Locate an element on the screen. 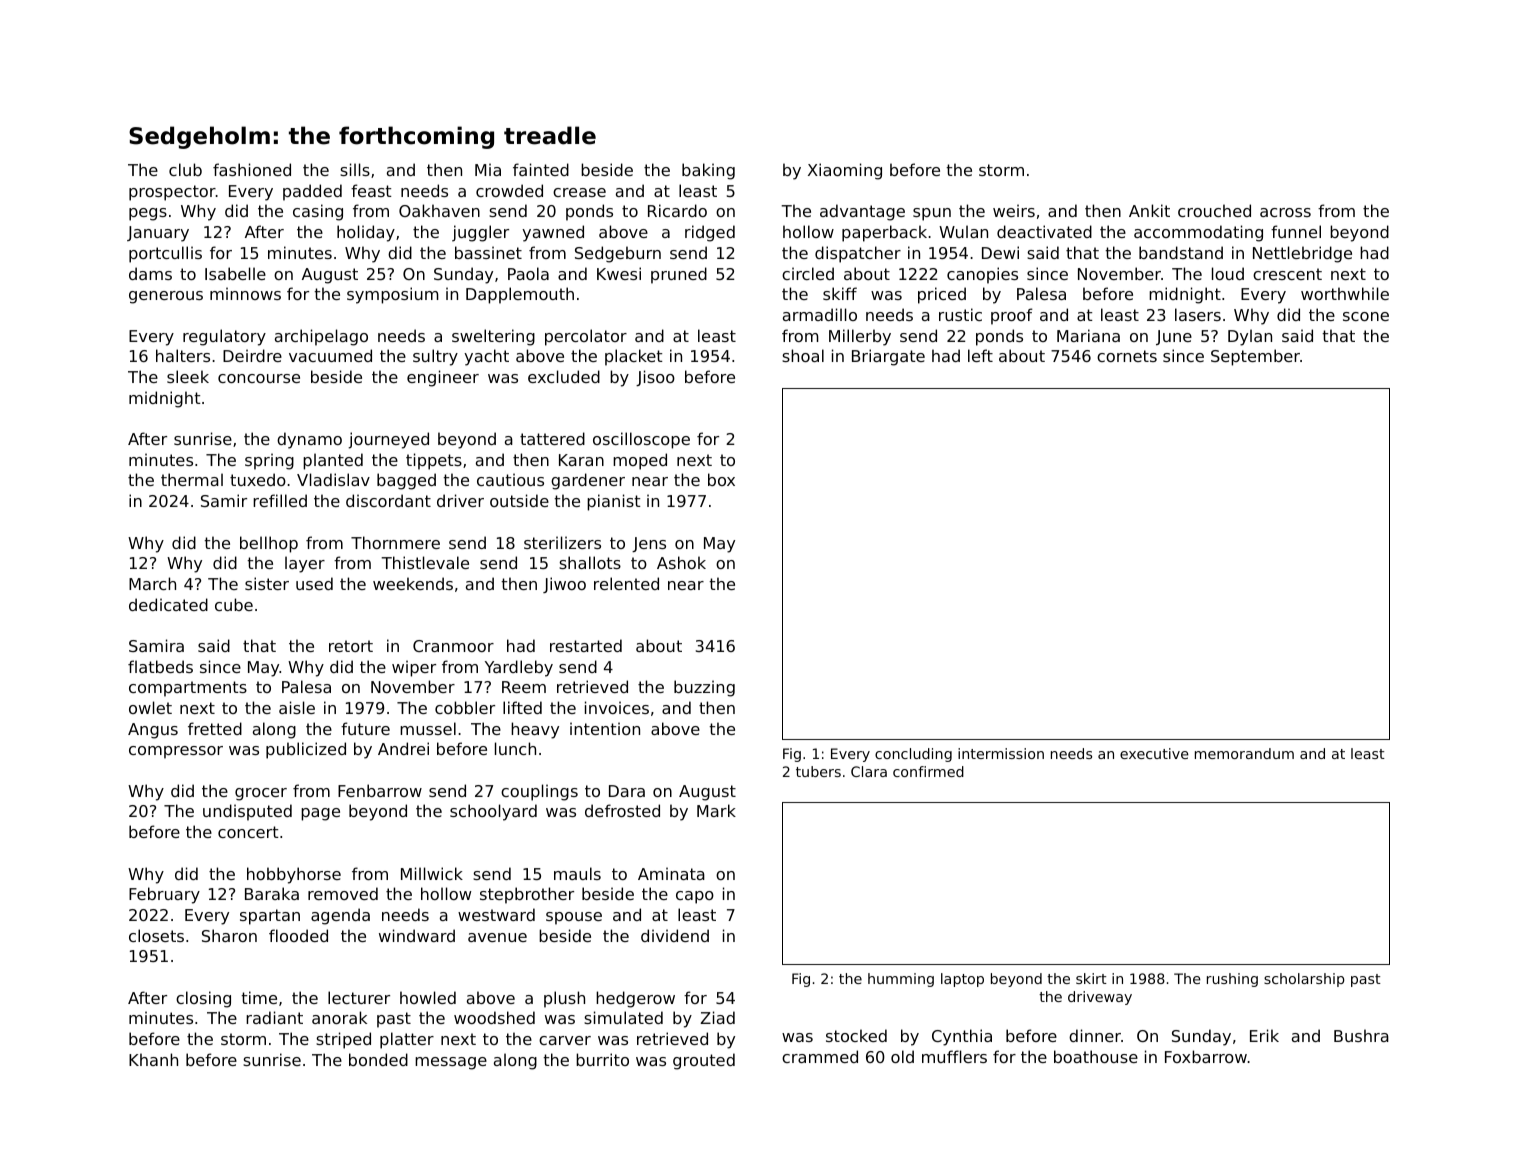 Image resolution: width=1518 pixels, height=1173 pixels. flooded is located at coordinates (298, 935).
